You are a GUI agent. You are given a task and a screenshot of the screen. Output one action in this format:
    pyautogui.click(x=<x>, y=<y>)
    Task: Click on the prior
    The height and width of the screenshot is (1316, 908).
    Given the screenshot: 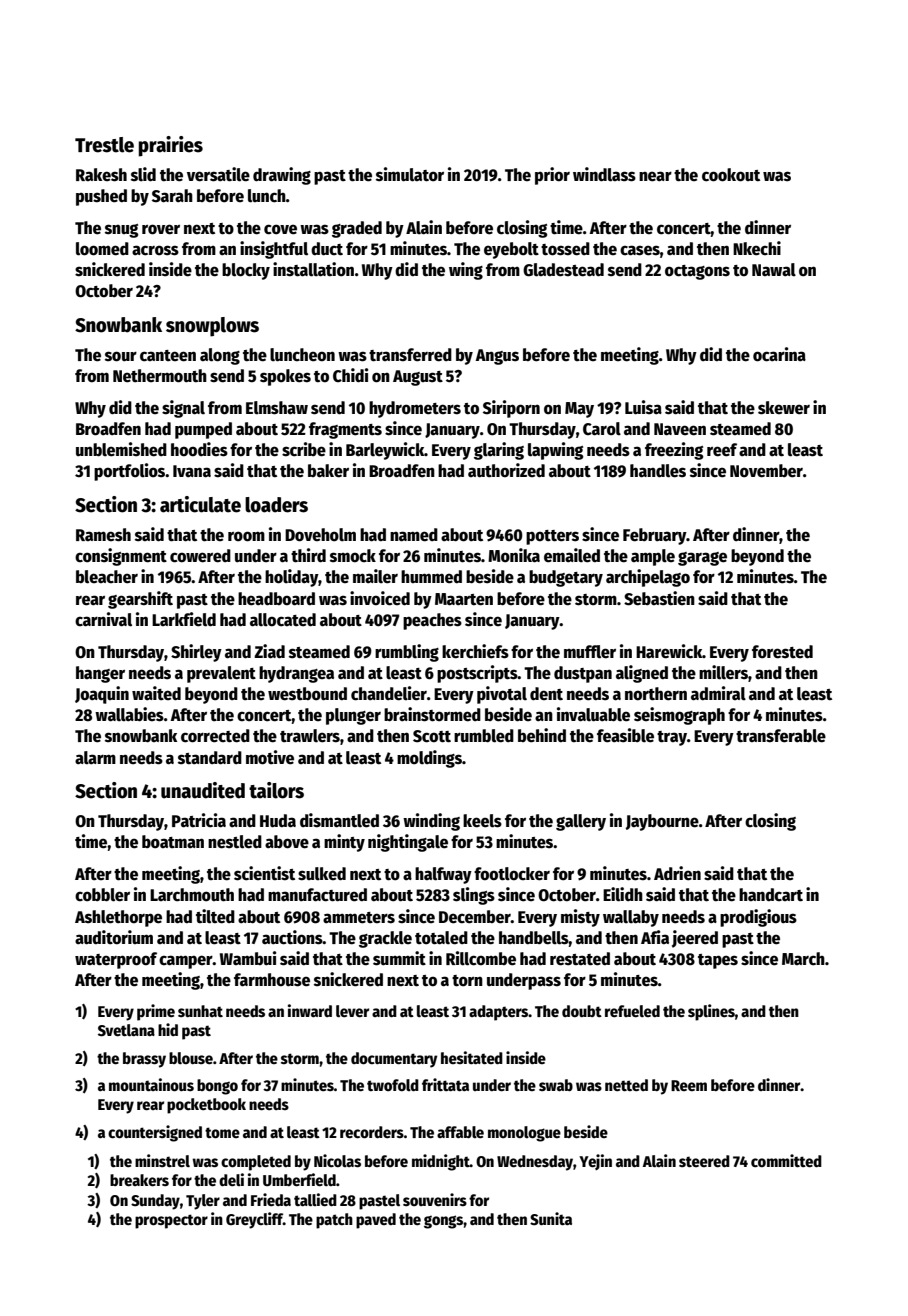 What is the action you would take?
    pyautogui.click(x=552, y=176)
